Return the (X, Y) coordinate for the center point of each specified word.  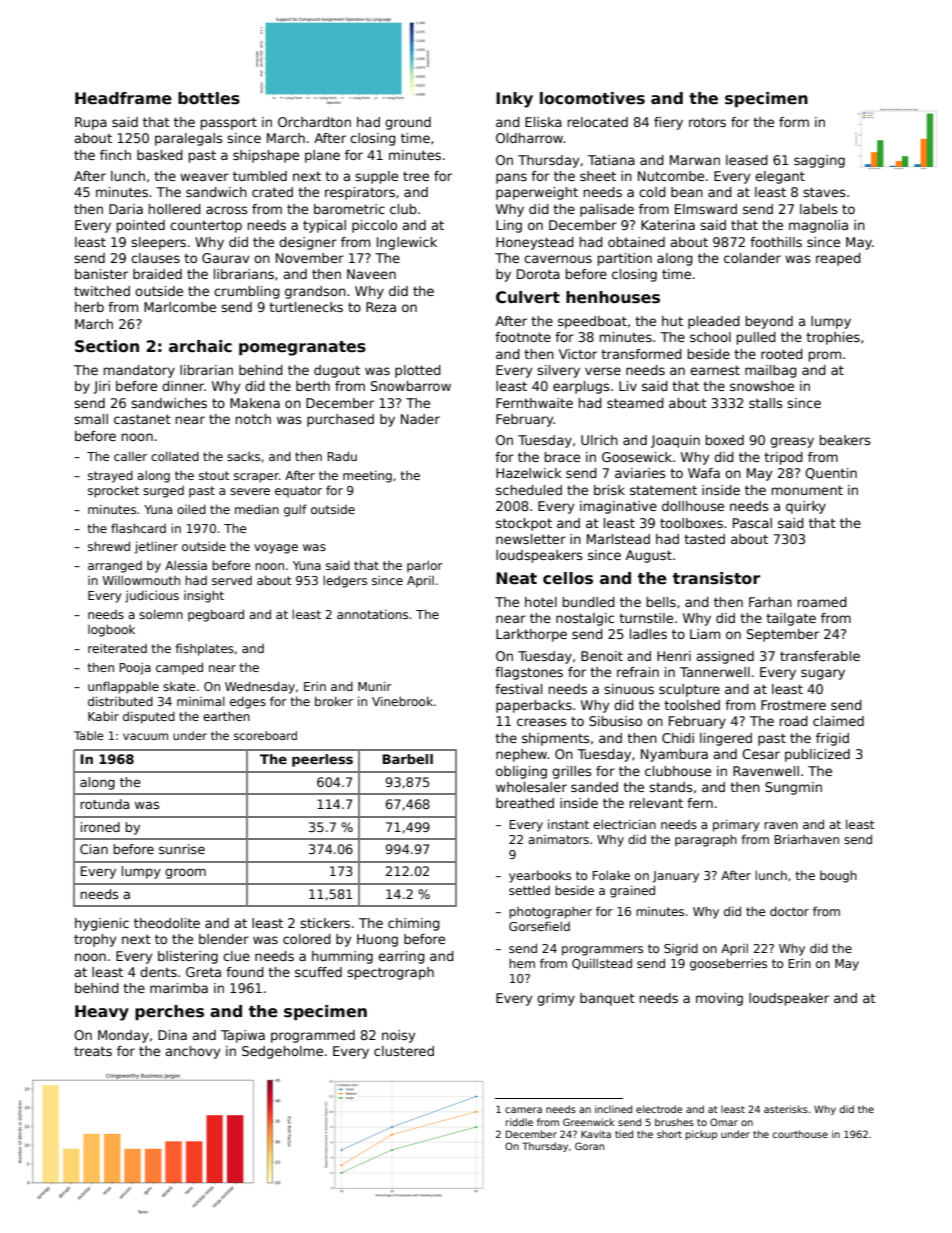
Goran (589, 1146)
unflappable (123, 687)
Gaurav (226, 258)
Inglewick (407, 243)
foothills (776, 242)
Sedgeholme (282, 1052)
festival (518, 689)
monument (807, 490)
